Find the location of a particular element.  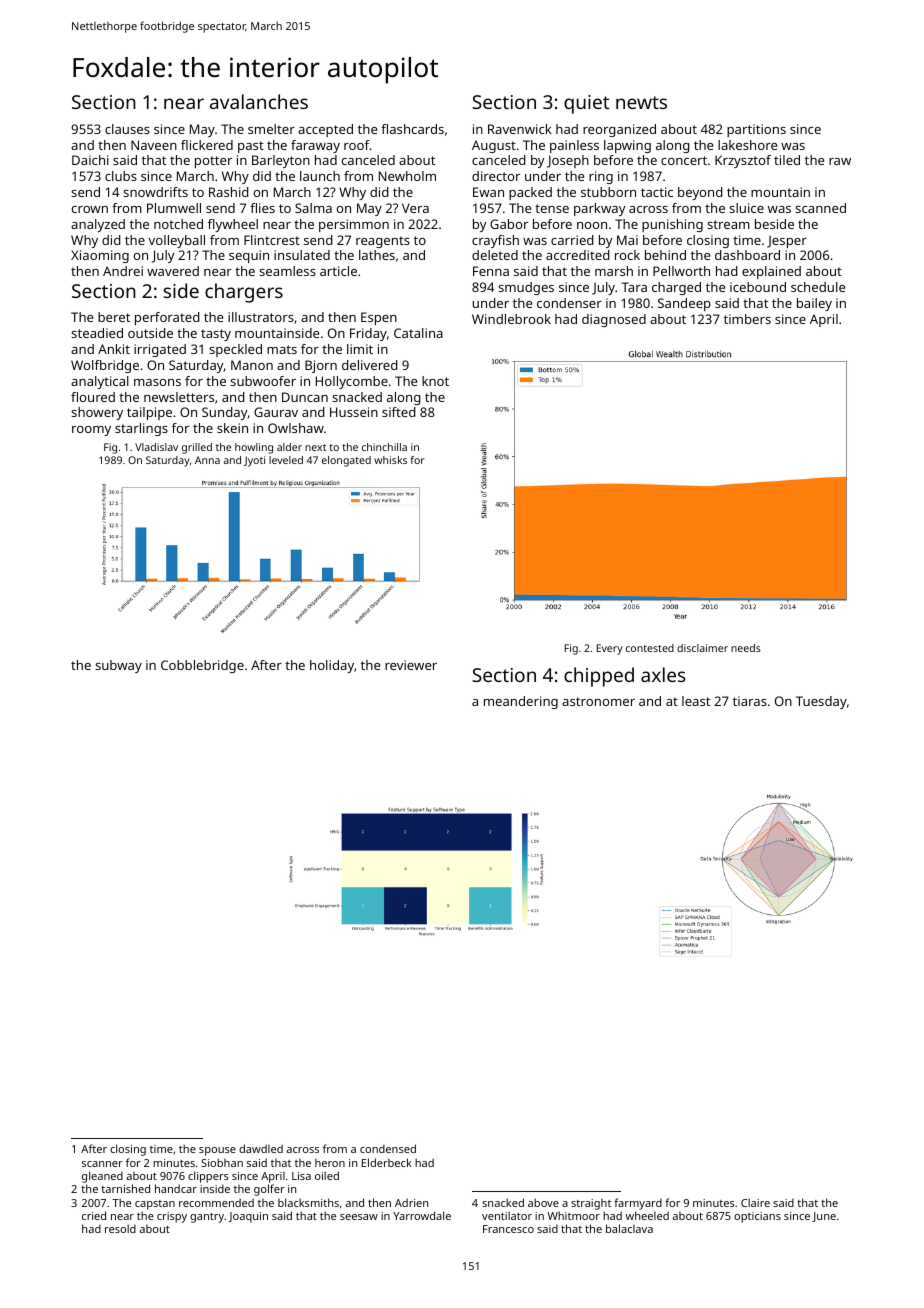

above is located at coordinates (543, 1202).
